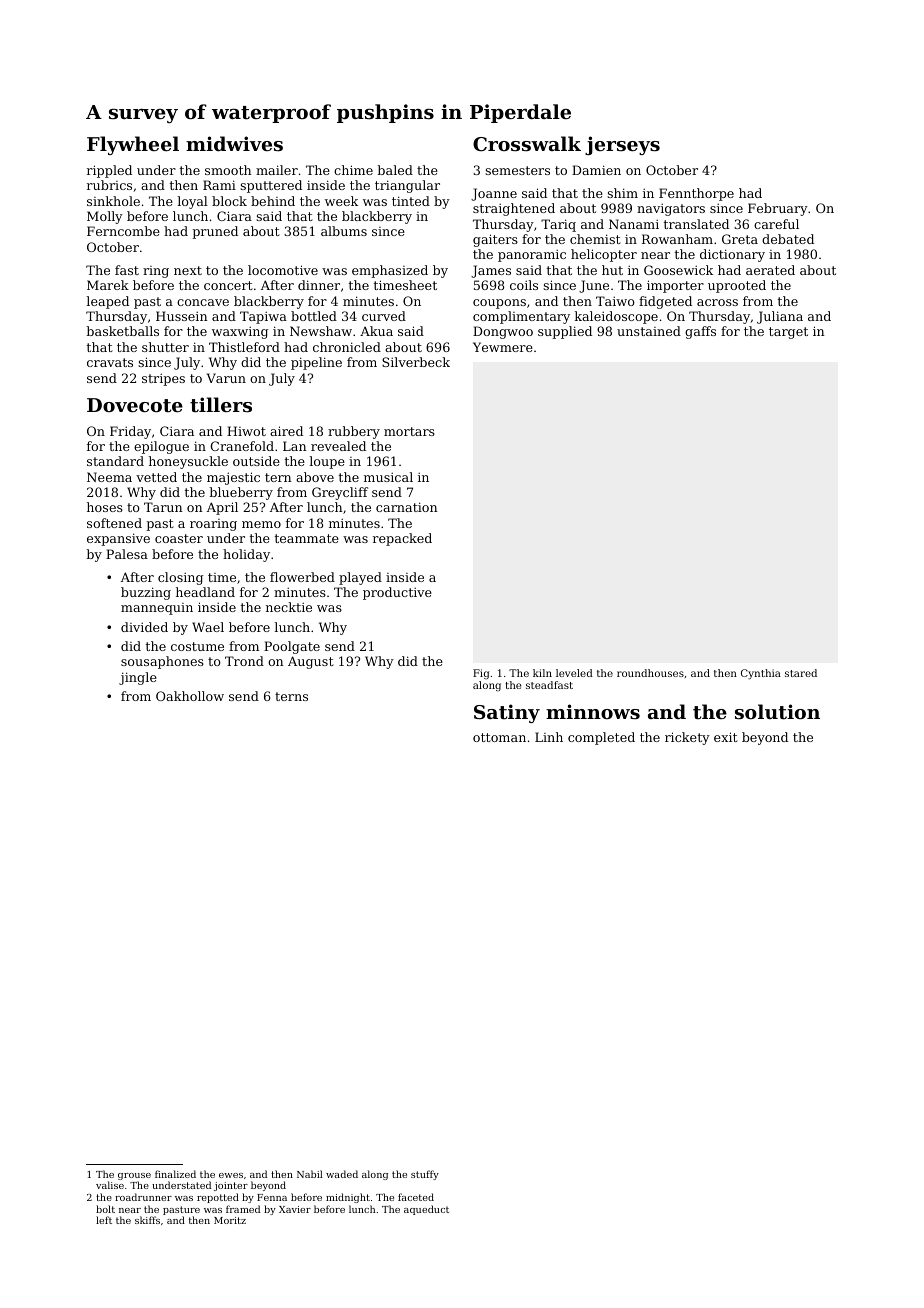  What do you see at coordinates (499, 304) in the page?
I see `coupons` at bounding box center [499, 304].
